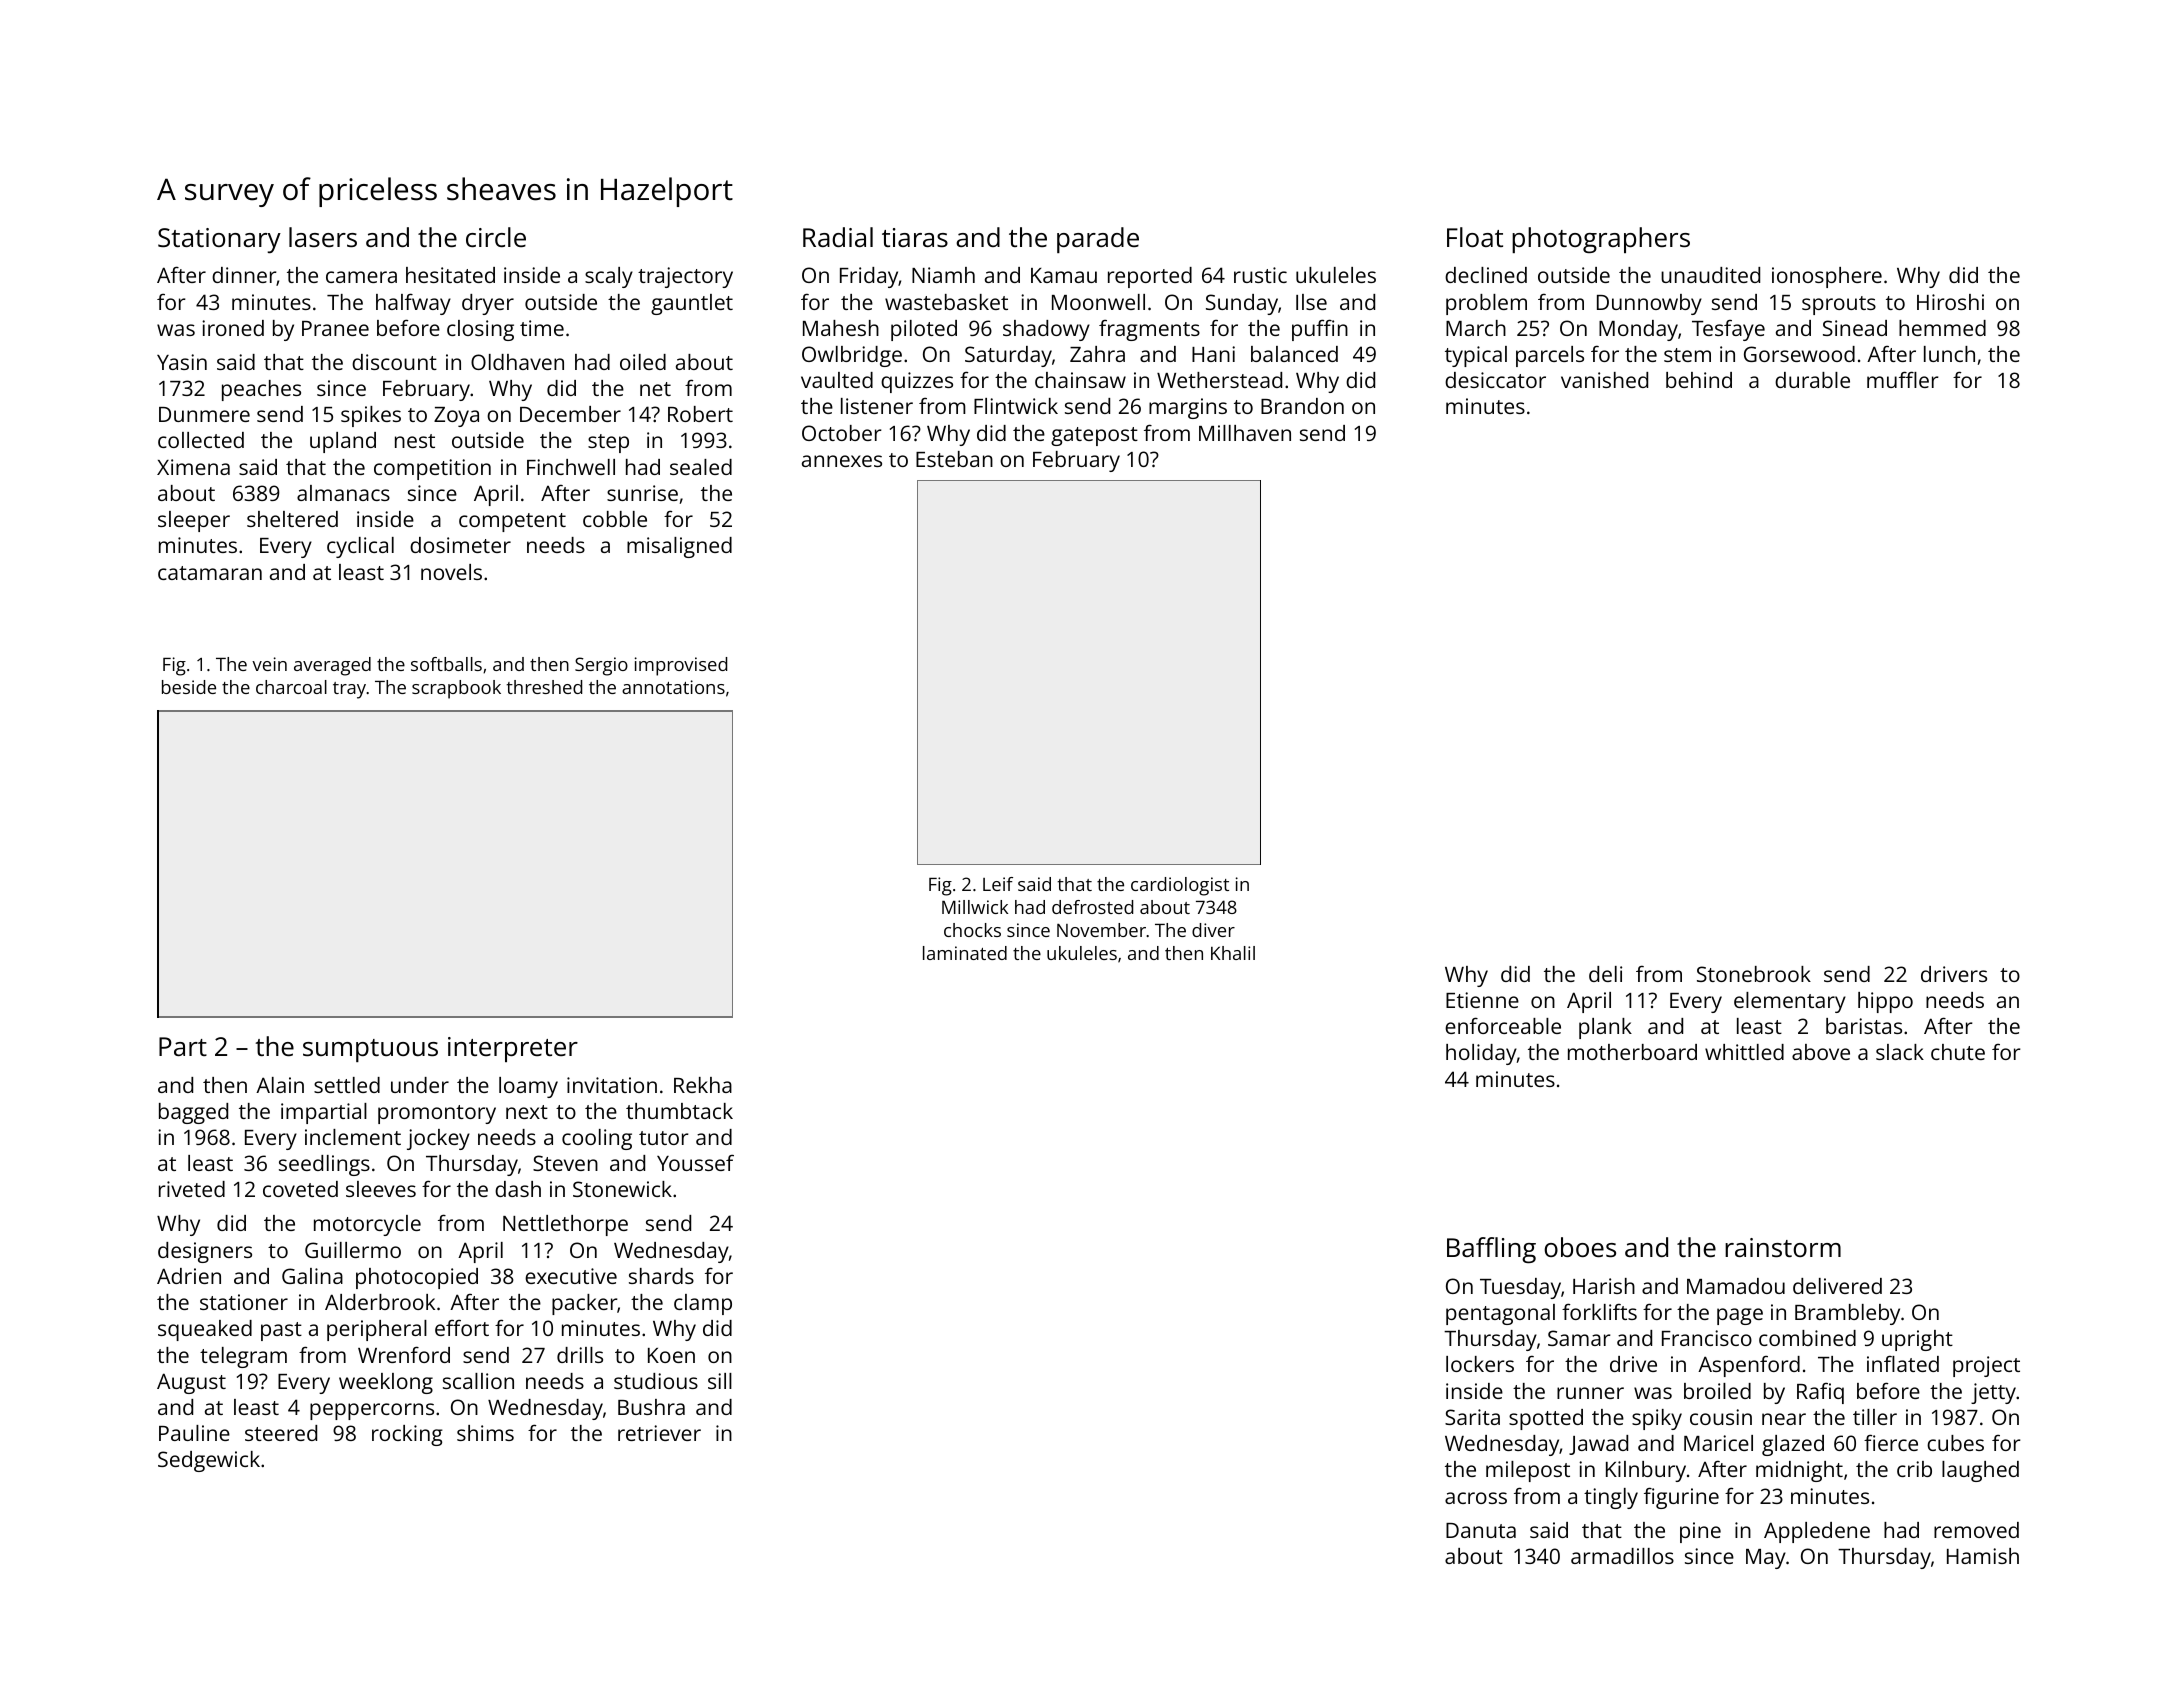 Image resolution: width=2178 pixels, height=1683 pixels. I want to click on Esteban, so click(954, 459).
